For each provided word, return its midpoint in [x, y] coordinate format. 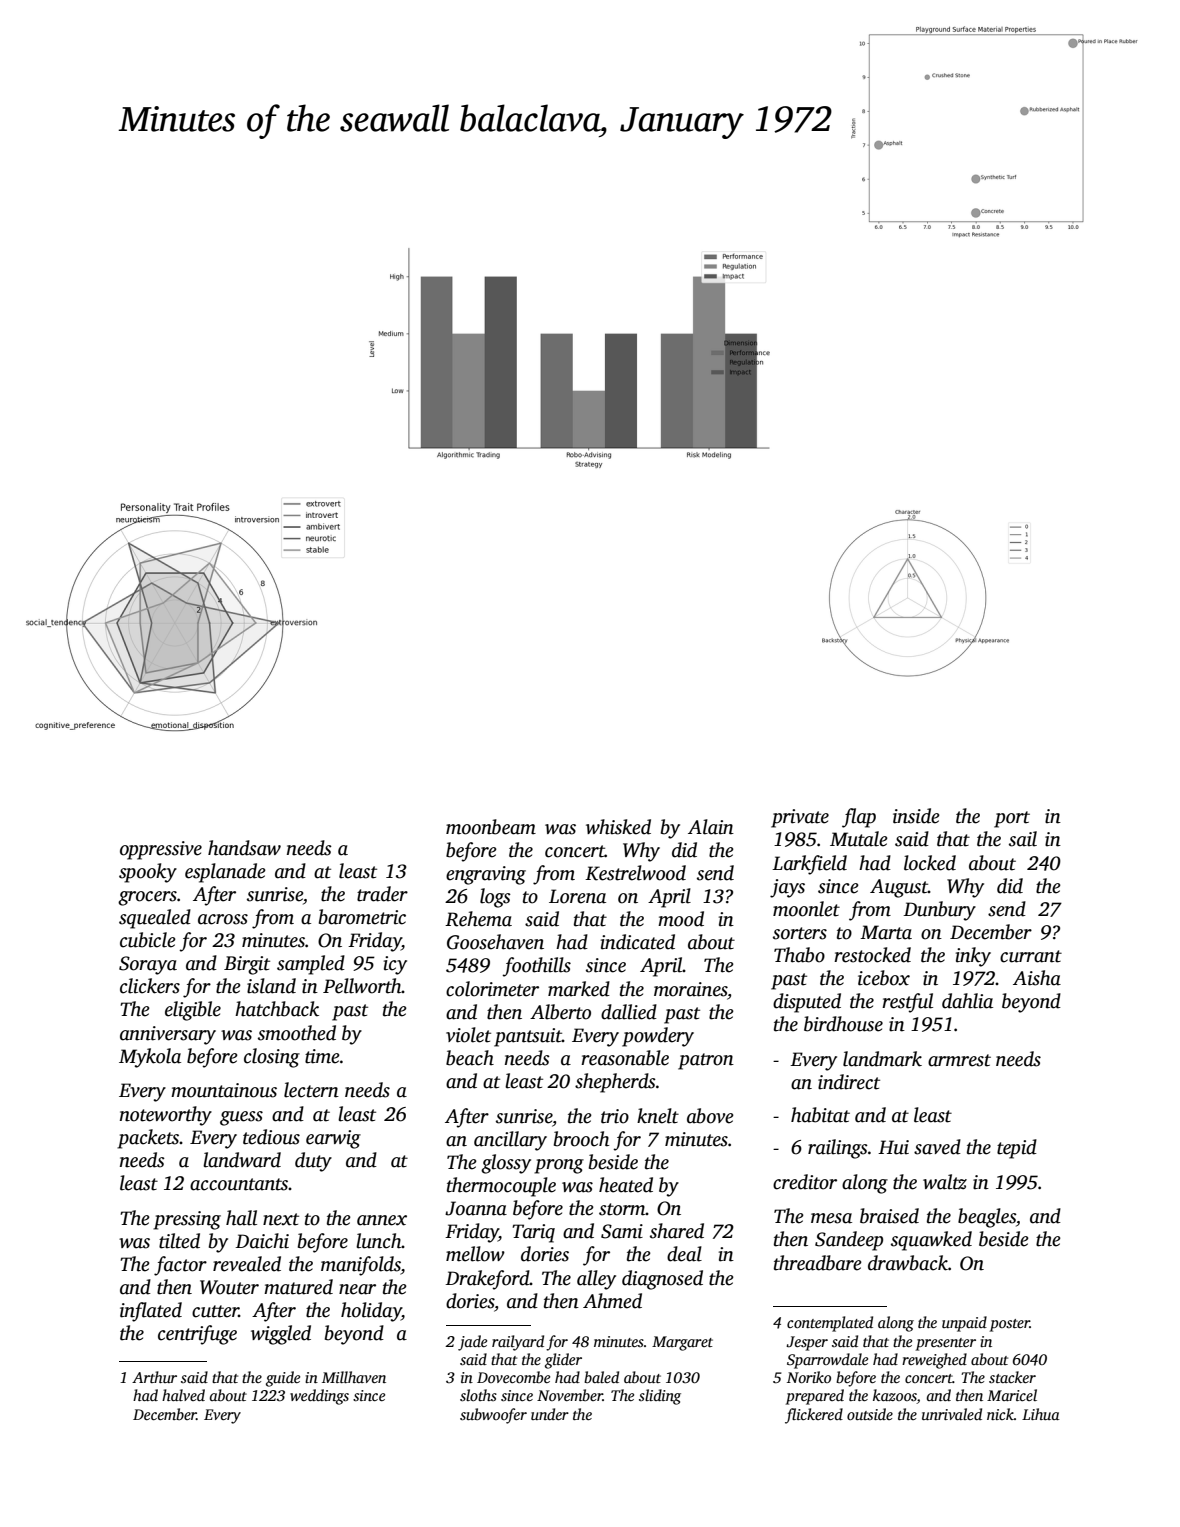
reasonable [625, 1058]
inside [916, 816]
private [800, 818]
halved [183, 1395]
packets [148, 1139]
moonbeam [491, 827]
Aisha [1037, 978]
